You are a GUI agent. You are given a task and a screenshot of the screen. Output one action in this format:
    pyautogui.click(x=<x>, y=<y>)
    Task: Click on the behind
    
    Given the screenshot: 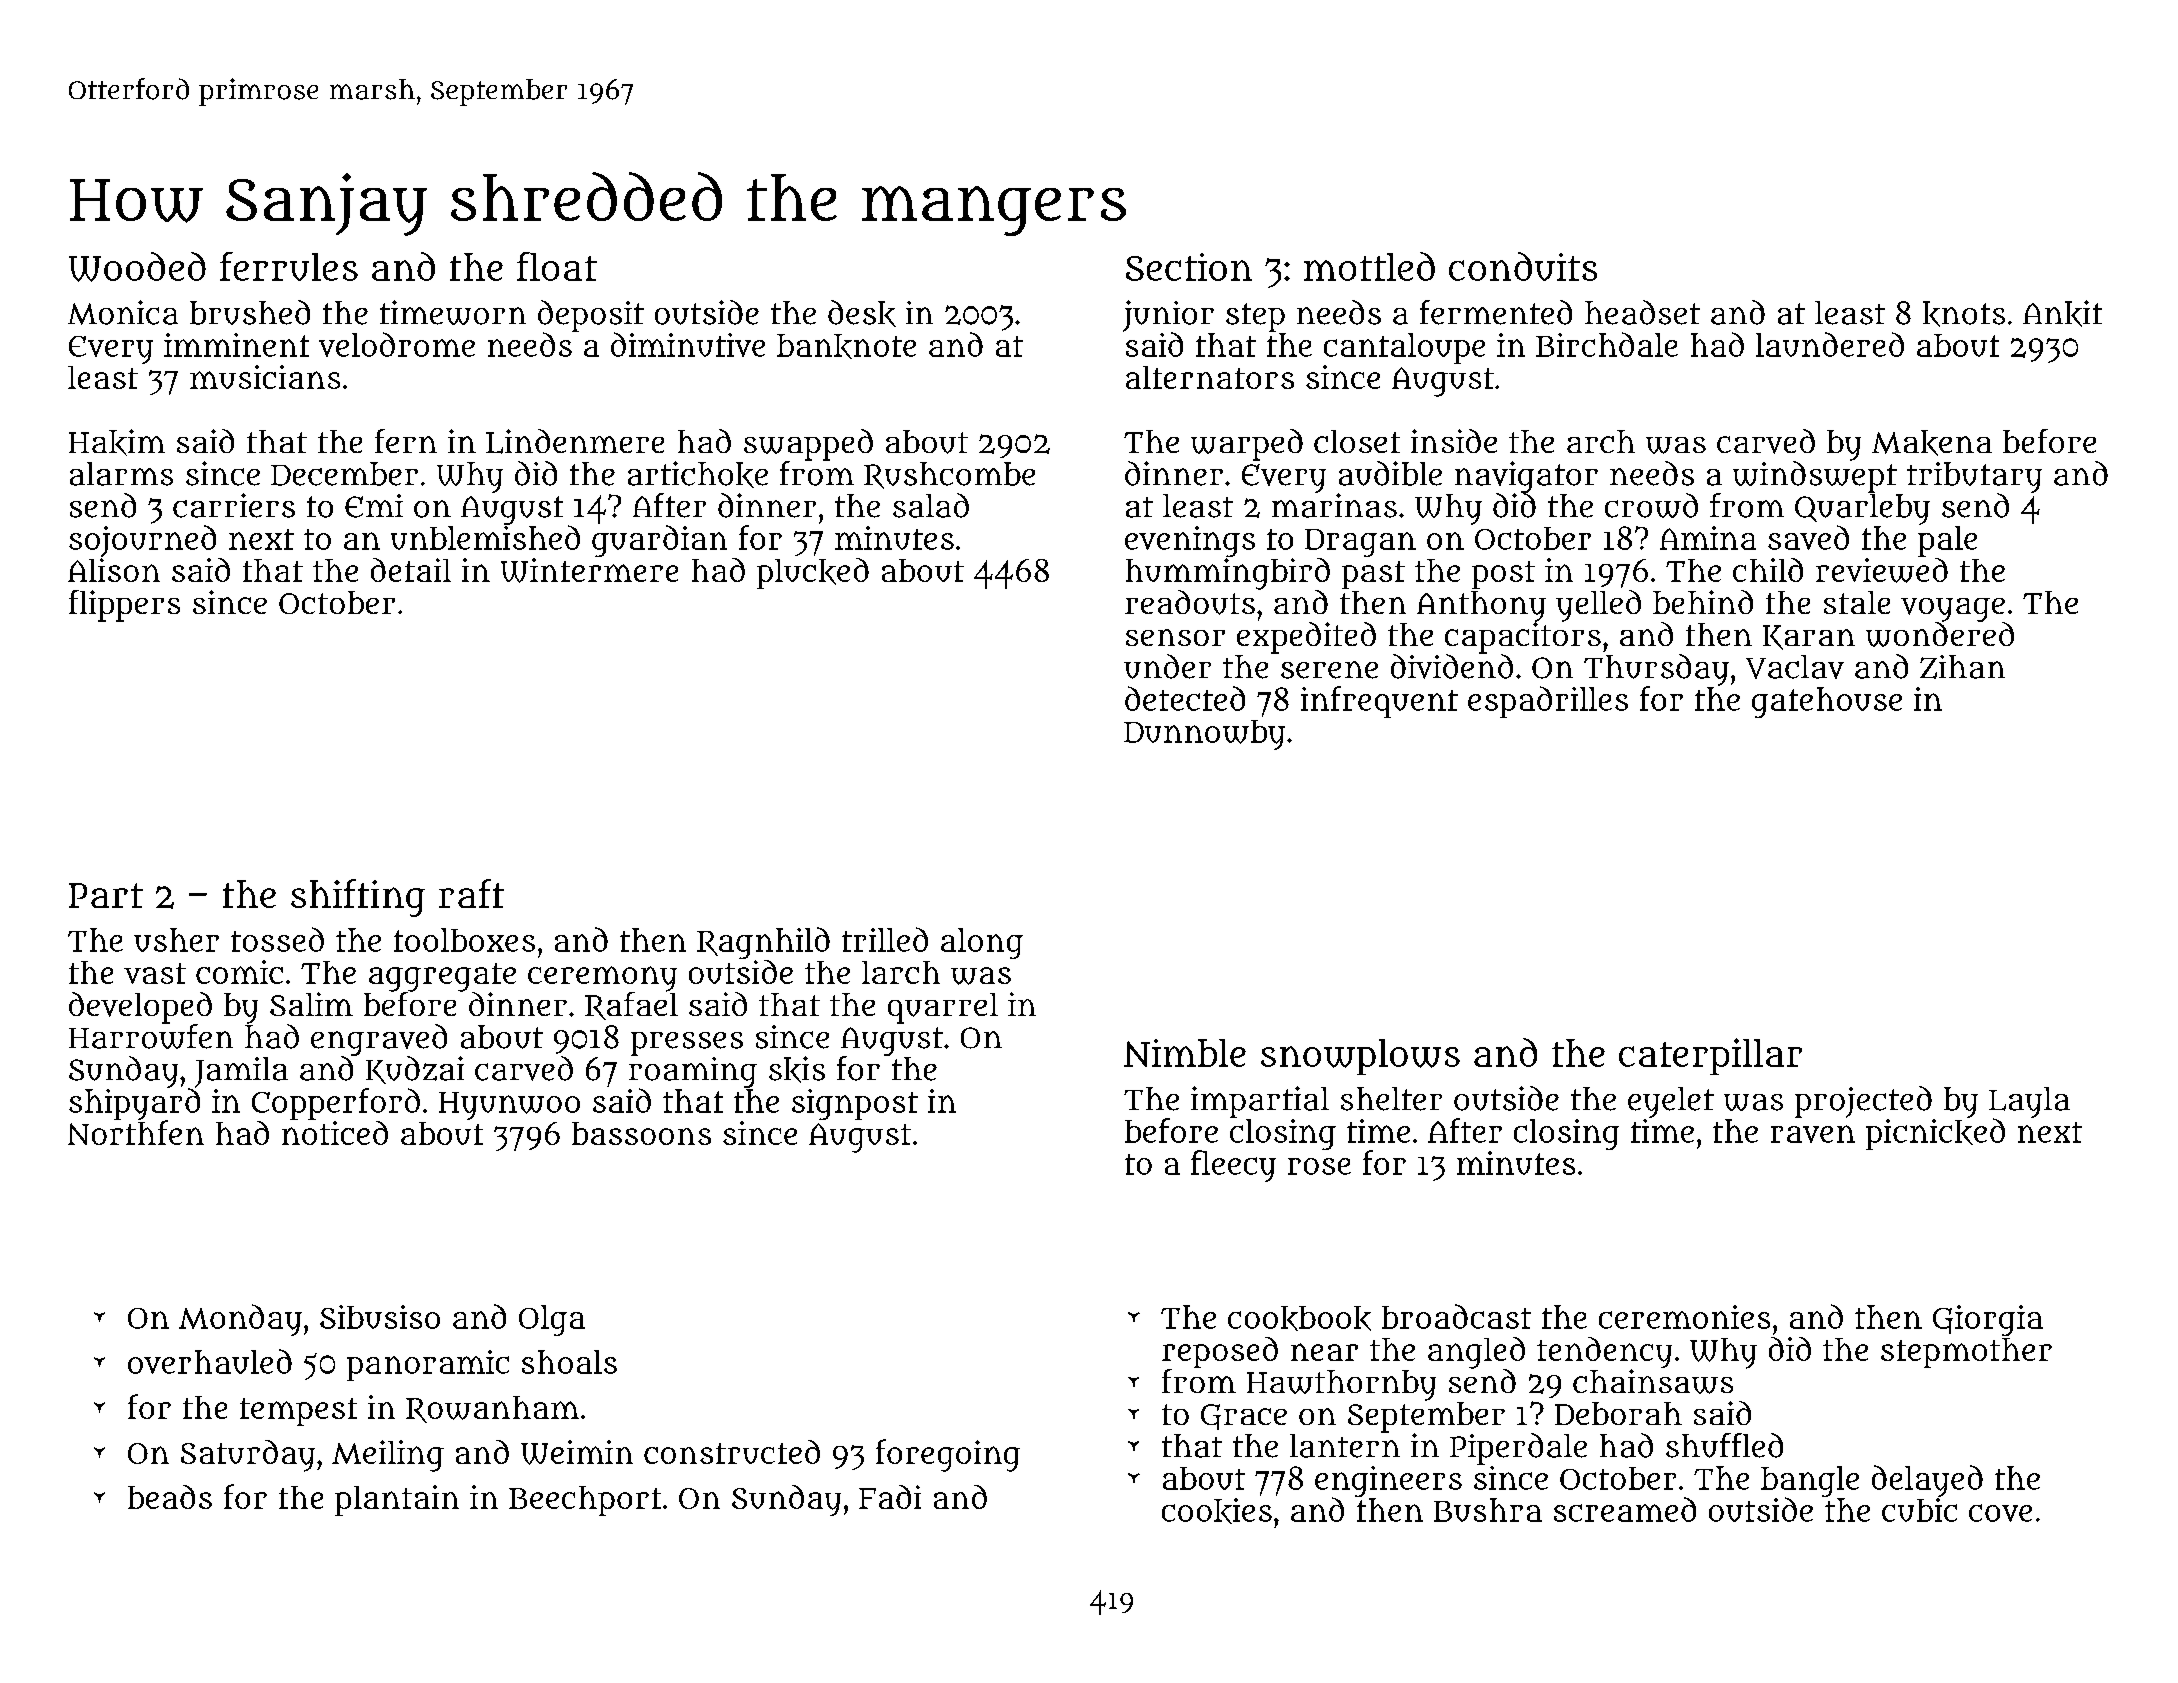 What is the action you would take?
    pyautogui.click(x=1703, y=602)
